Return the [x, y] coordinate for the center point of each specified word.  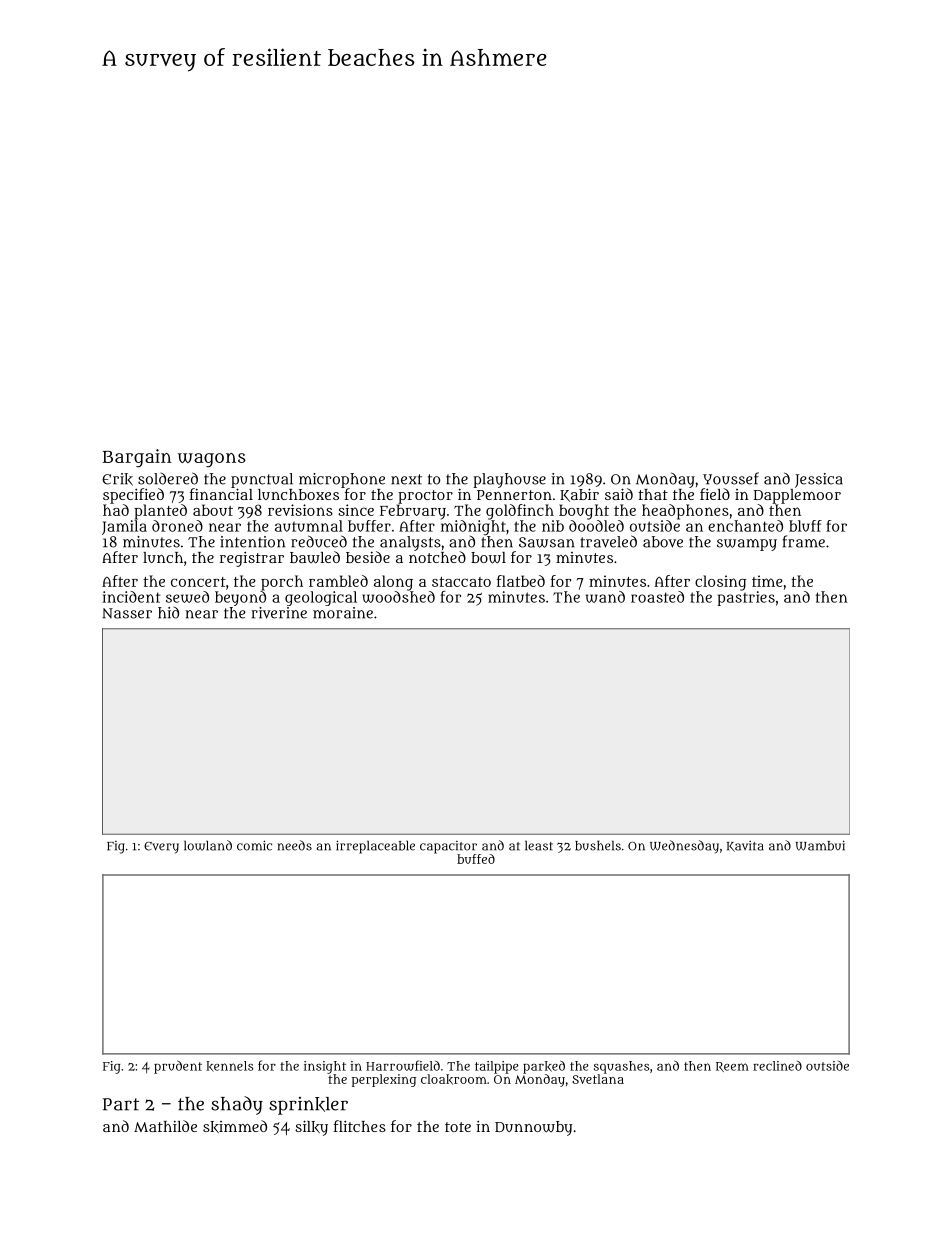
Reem [732, 1067]
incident [131, 597]
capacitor [448, 847]
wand [605, 597]
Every [161, 847]
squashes [622, 1067]
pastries [746, 598]
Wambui [820, 845]
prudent [178, 1067]
